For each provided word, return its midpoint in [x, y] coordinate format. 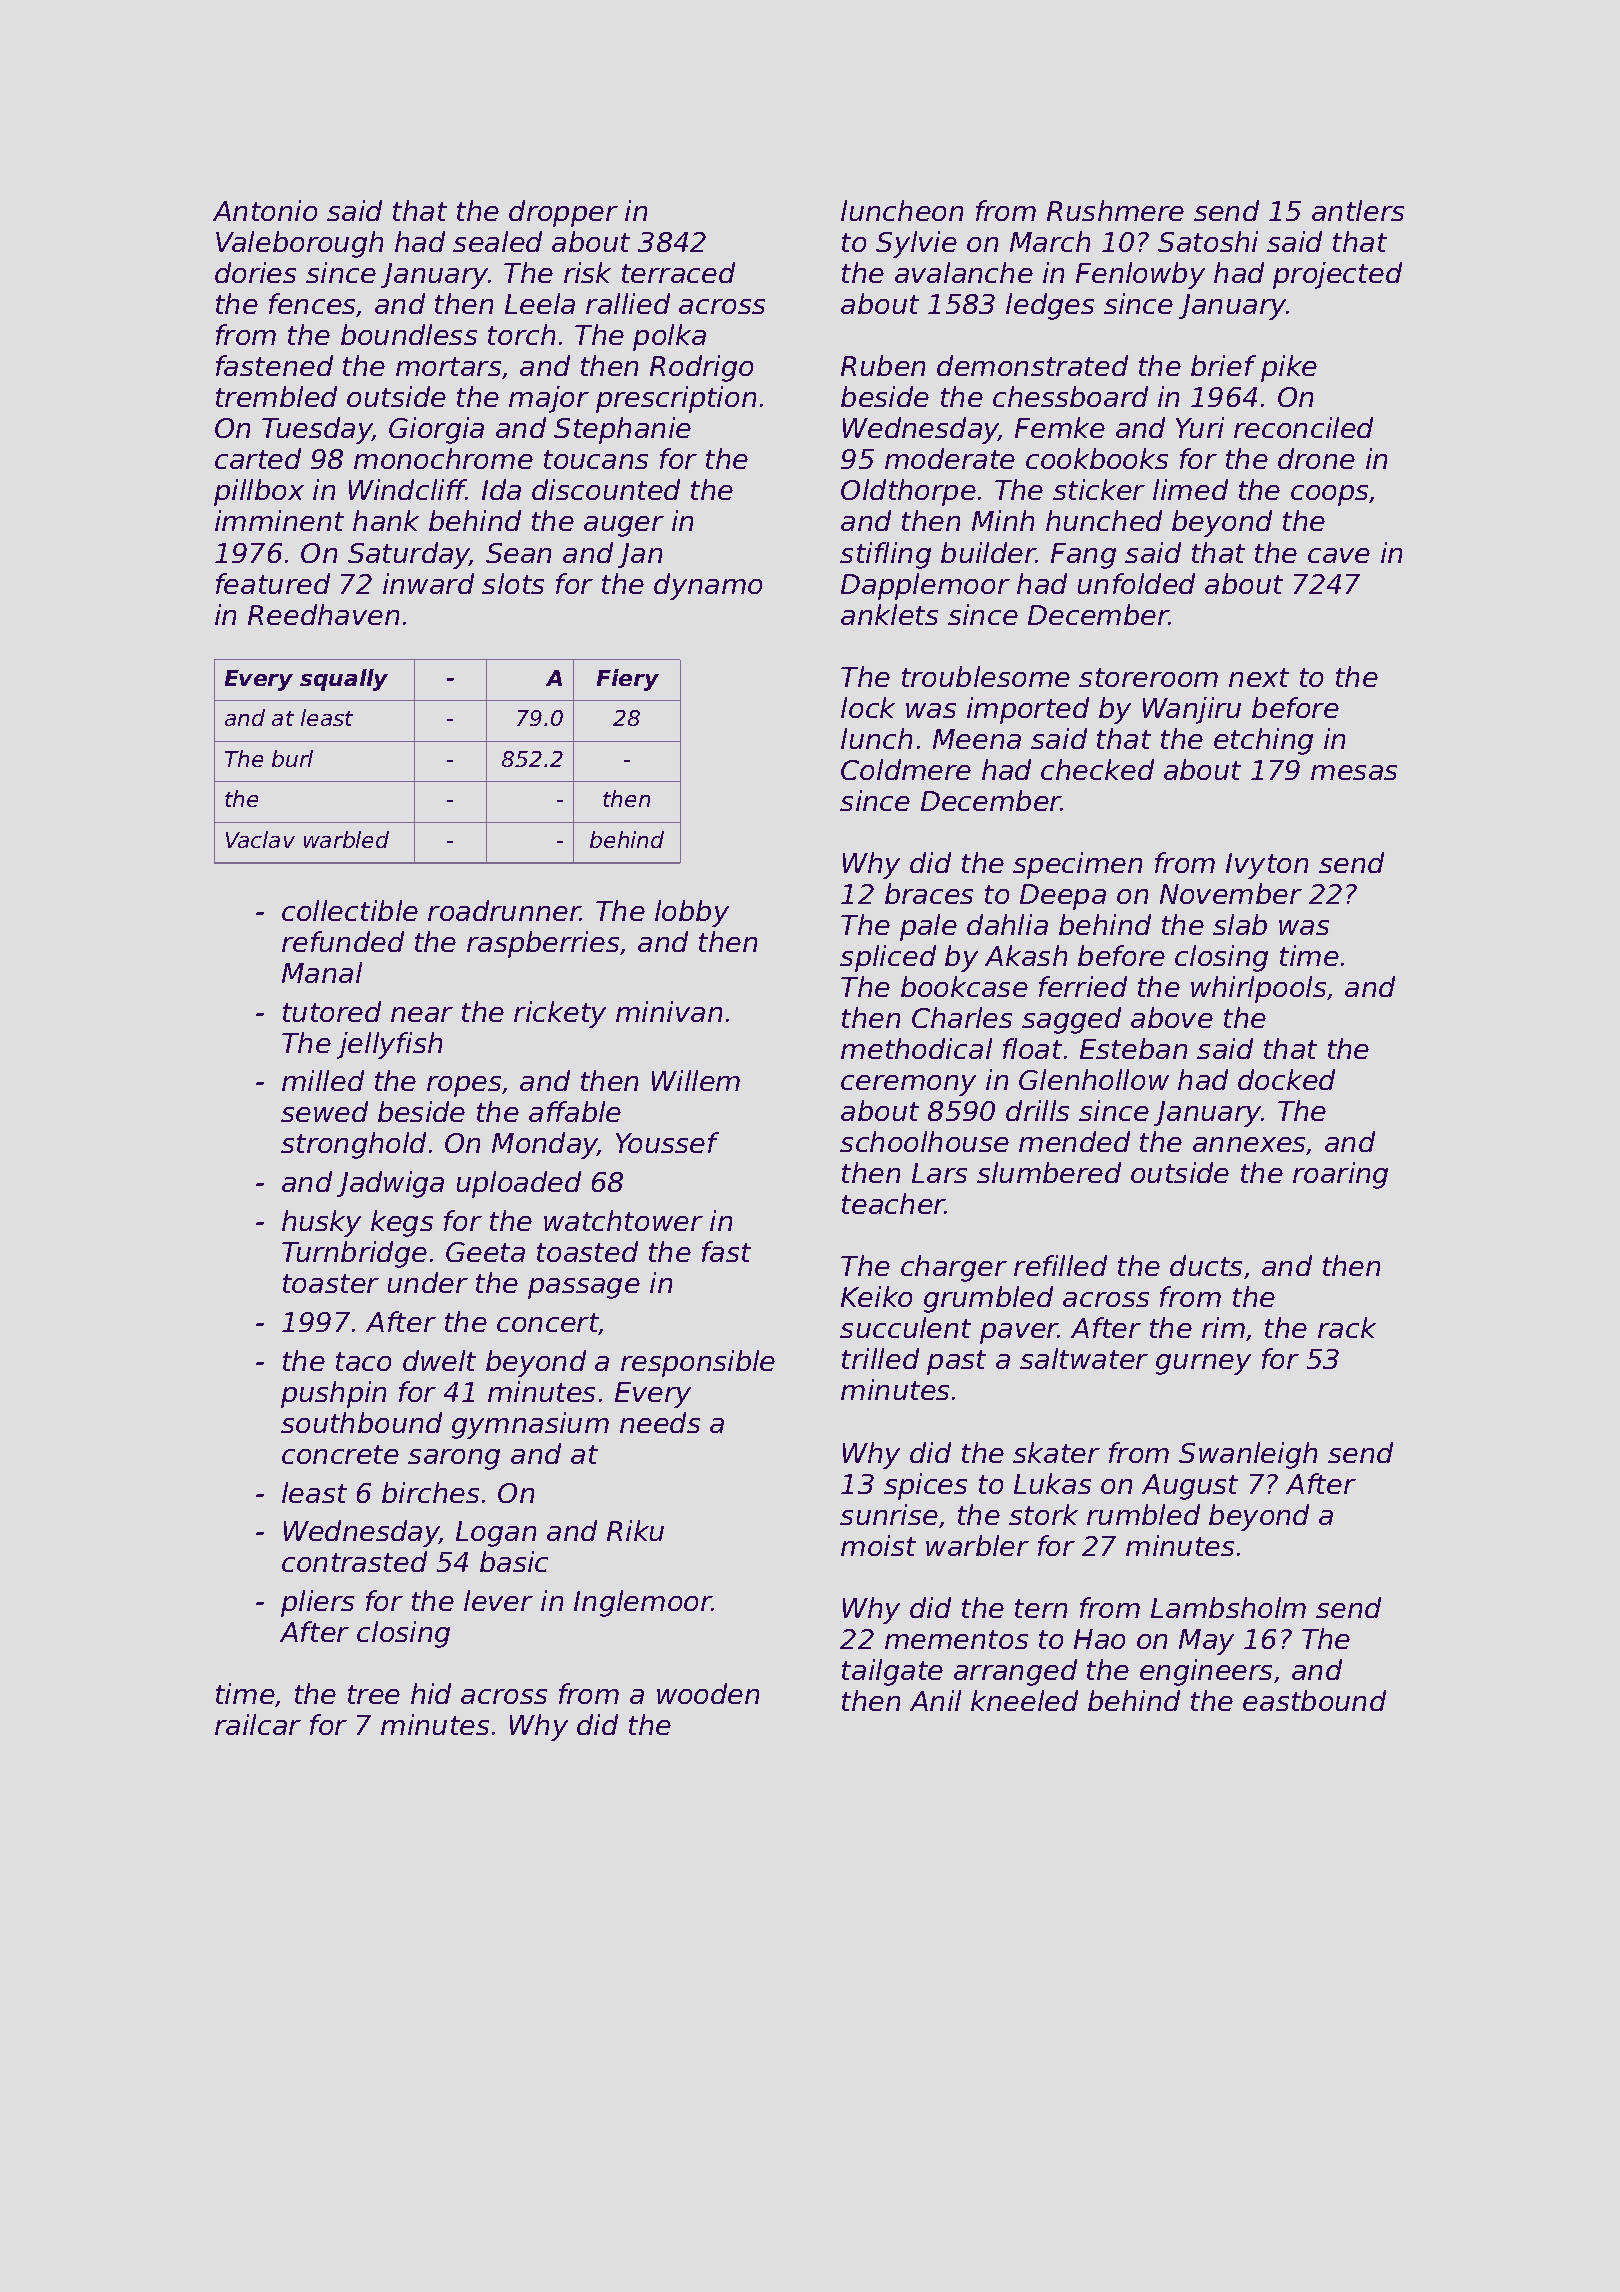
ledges [1050, 306]
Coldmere [906, 769]
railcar [258, 1724]
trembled [276, 396]
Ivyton [1267, 866]
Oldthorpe [908, 492]
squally [344, 680]
